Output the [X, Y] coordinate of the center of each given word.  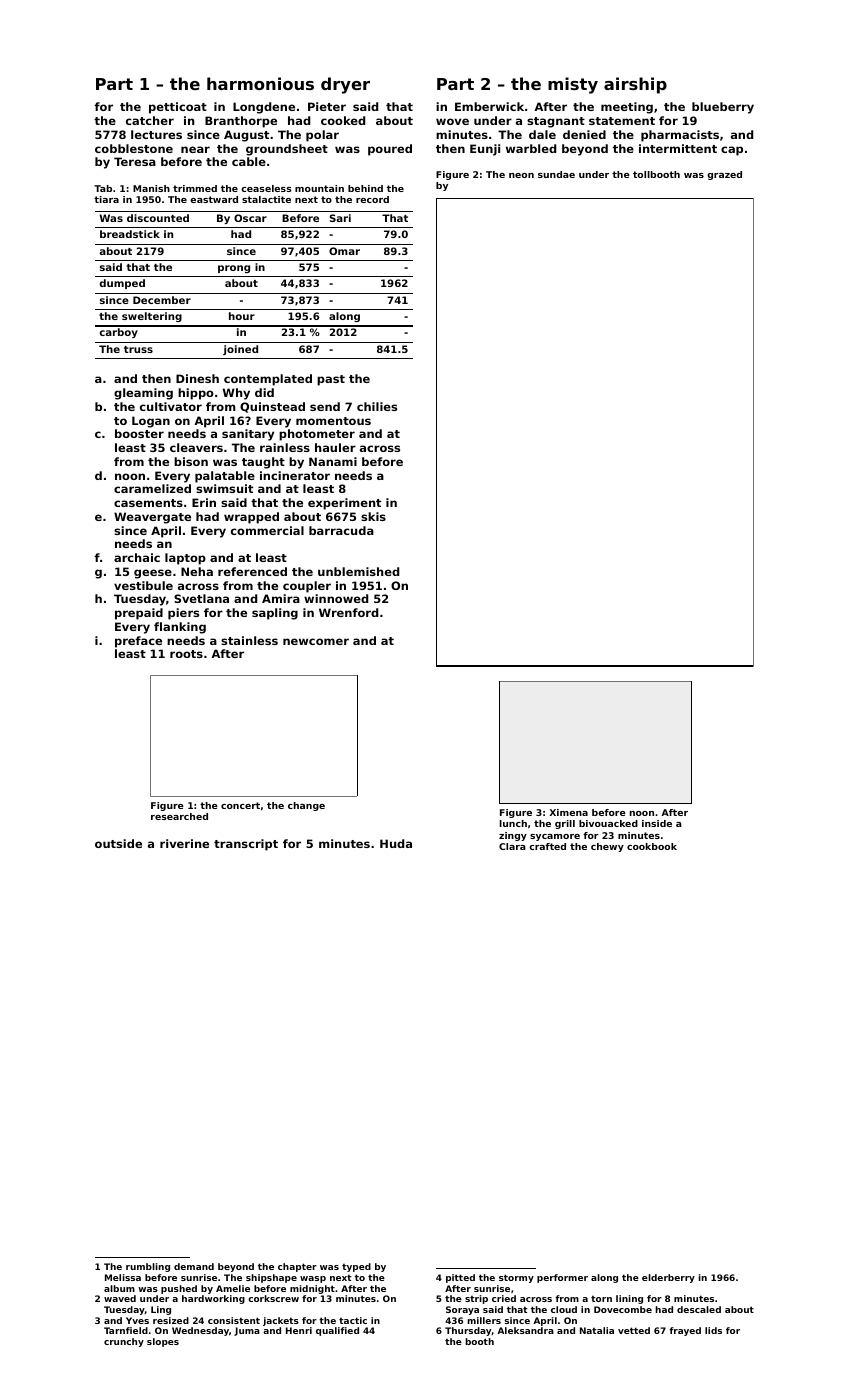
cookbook [652, 846]
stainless [249, 640]
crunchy [124, 1342]
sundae [556, 174]
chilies [377, 406]
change [306, 806]
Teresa [135, 161]
